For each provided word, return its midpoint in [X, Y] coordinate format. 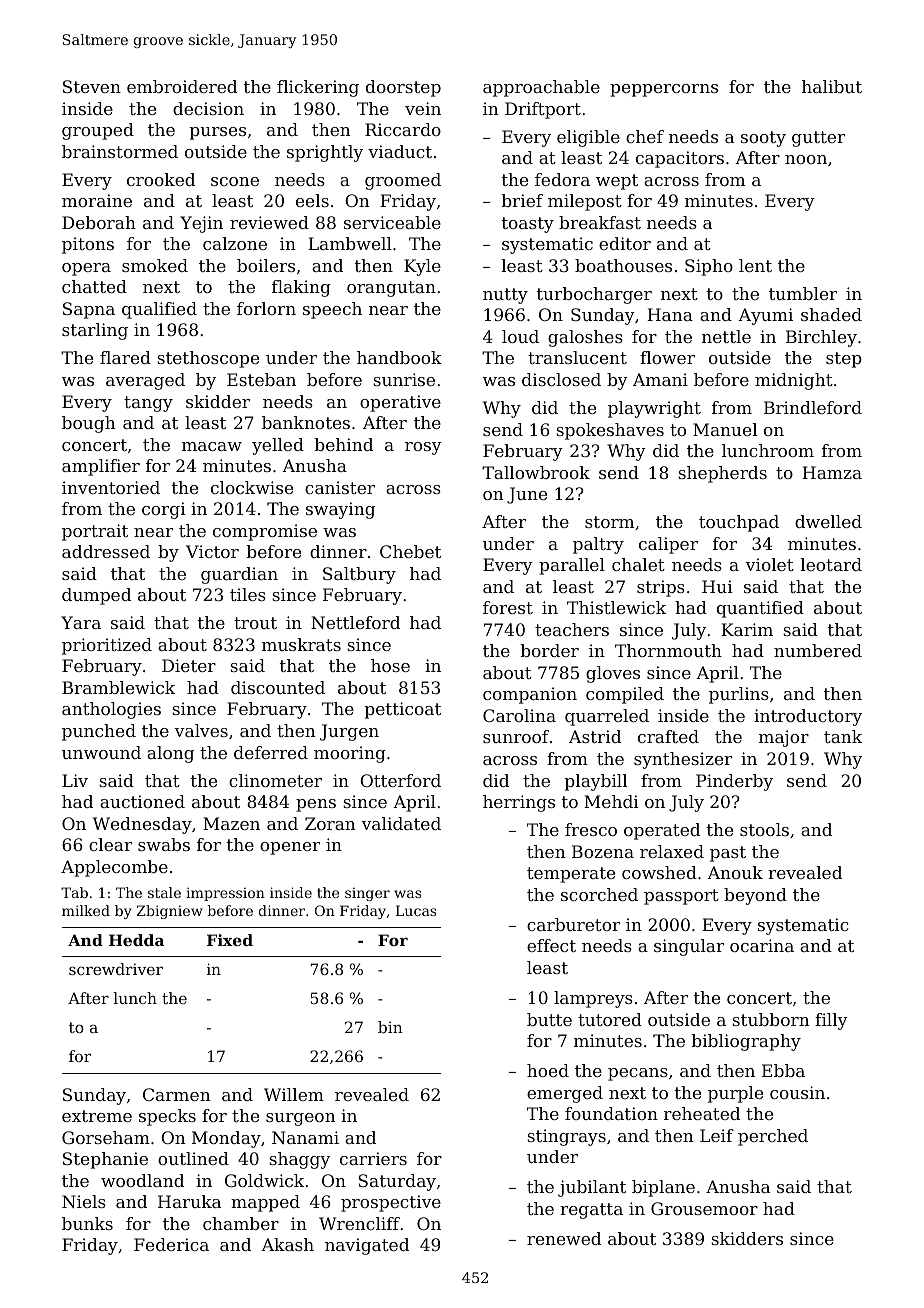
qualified [159, 310]
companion [530, 695]
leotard [831, 564]
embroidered [182, 86]
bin [390, 1027]
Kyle [422, 267]
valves [201, 730]
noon [806, 159]
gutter [818, 139]
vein [423, 108]
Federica [171, 1244]
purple [735, 1094]
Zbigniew [169, 912]
